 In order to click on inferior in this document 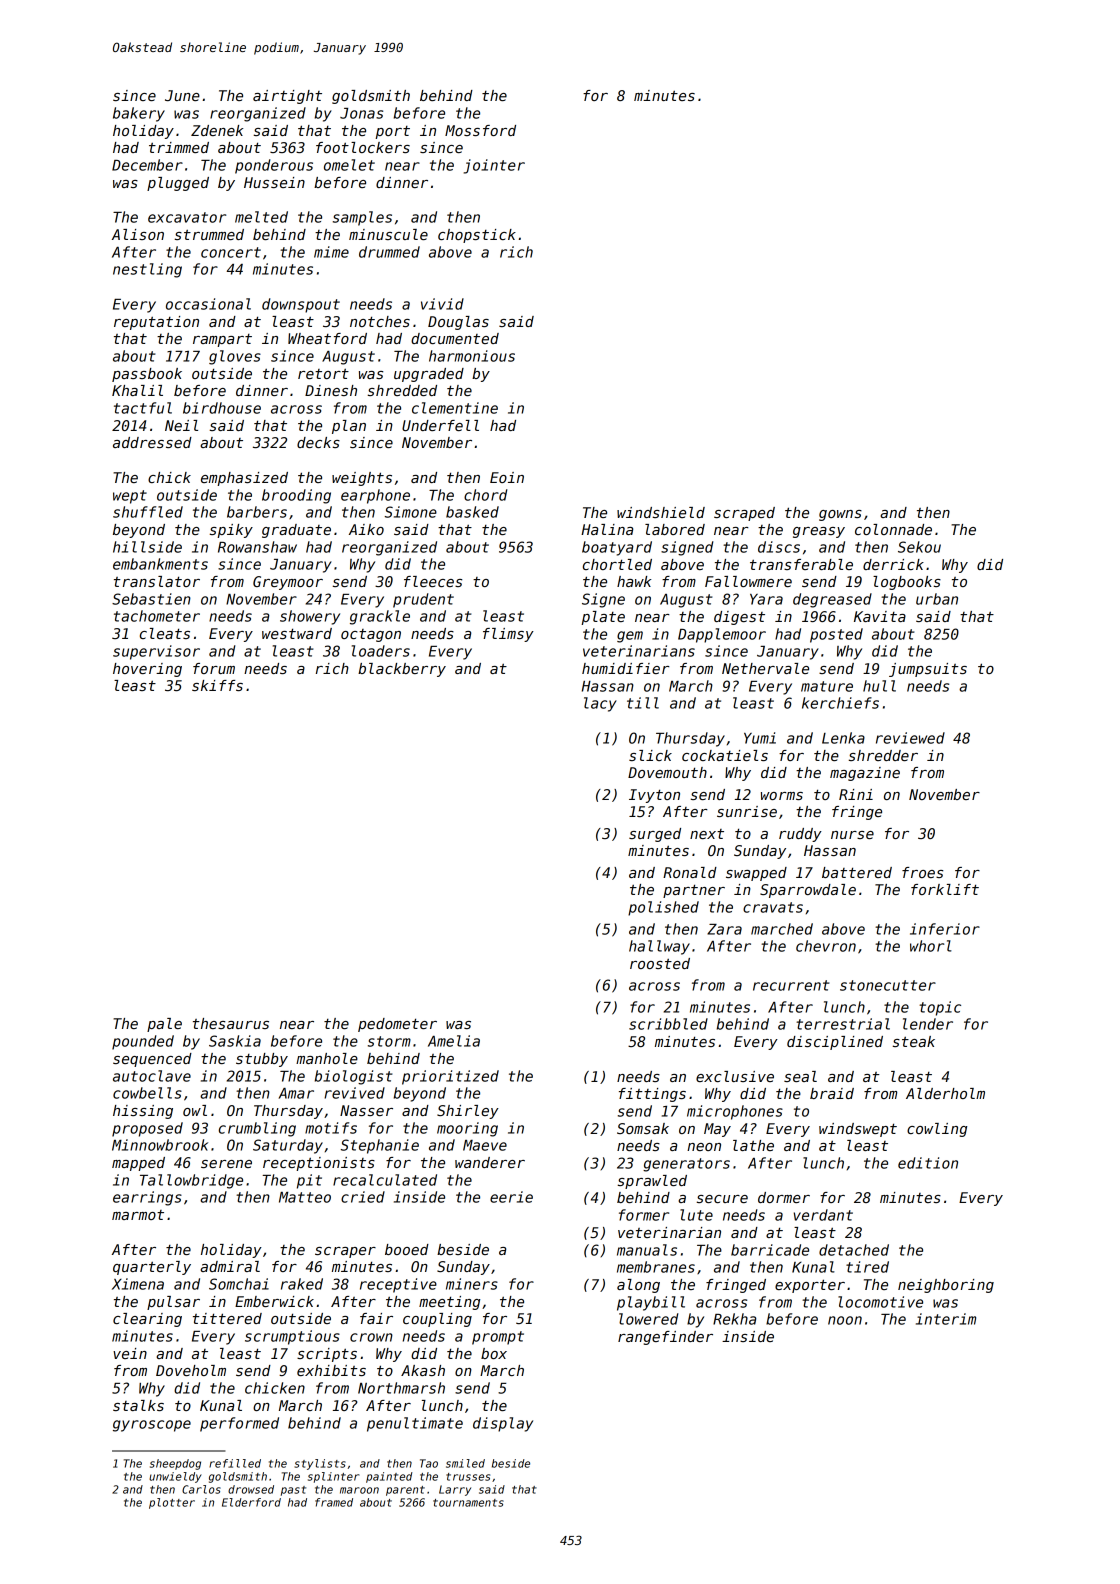, I will do `click(945, 929)`.
